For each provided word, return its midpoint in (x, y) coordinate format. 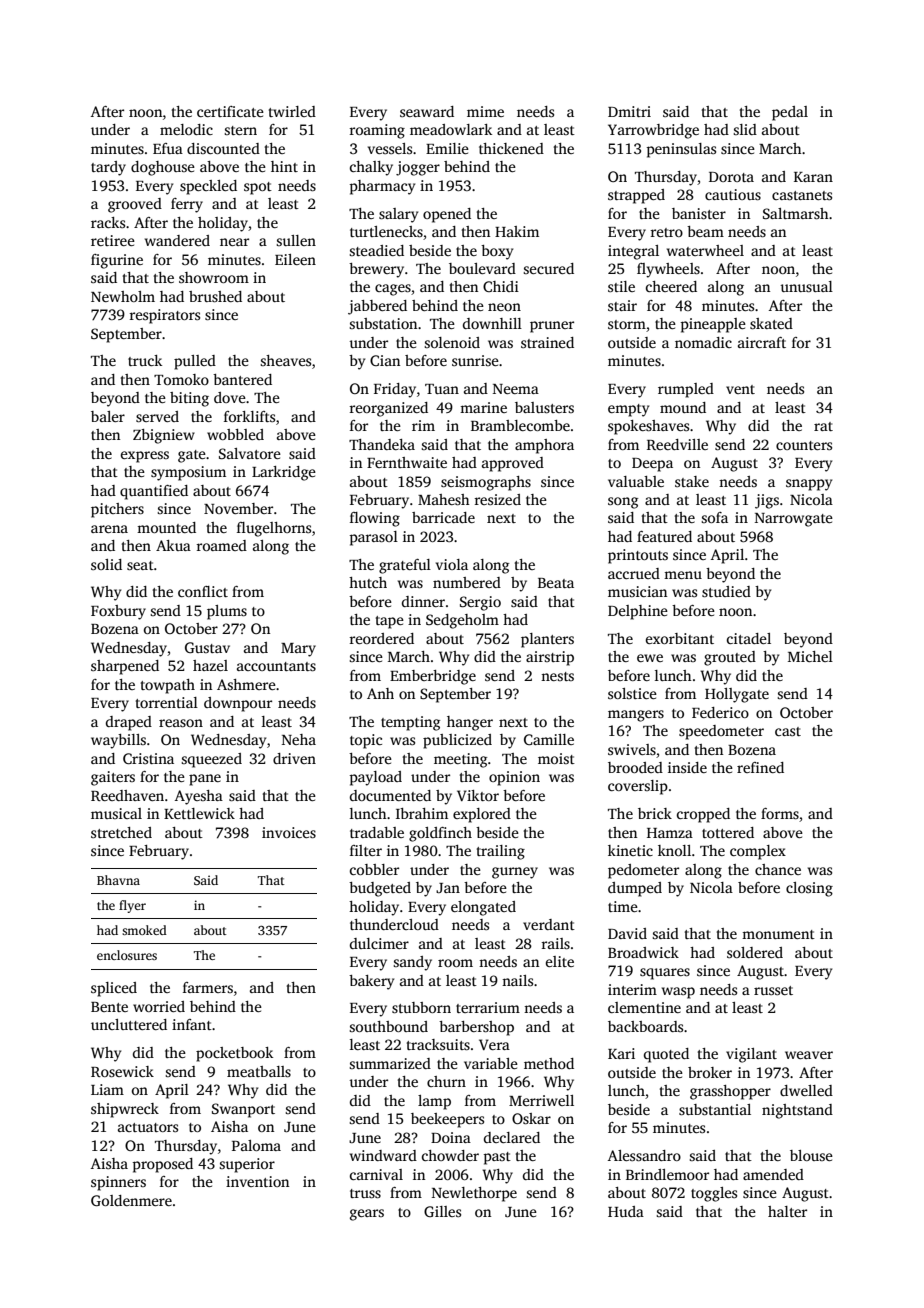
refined (760, 767)
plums (227, 612)
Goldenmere (131, 1200)
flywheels (668, 270)
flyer (132, 906)
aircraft (762, 342)
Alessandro (644, 1155)
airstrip (550, 658)
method (549, 1063)
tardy (108, 168)
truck (145, 360)
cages (393, 290)
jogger (418, 168)
